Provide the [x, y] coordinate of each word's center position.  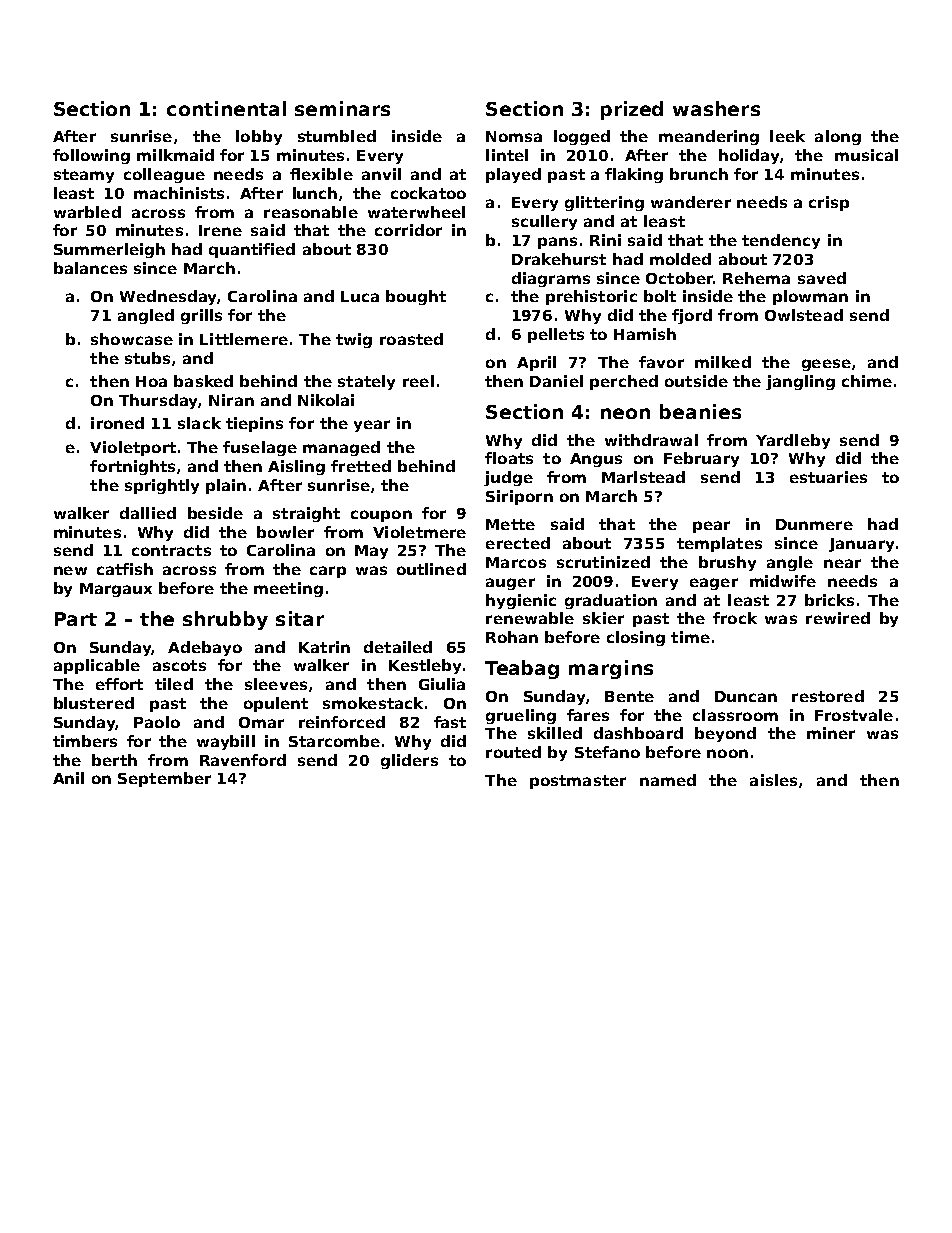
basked [203, 381]
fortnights [132, 467]
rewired [838, 618]
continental [226, 108]
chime [867, 381]
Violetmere [419, 532]
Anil [68, 778]
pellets [556, 335]
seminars [342, 108]
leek [787, 136]
